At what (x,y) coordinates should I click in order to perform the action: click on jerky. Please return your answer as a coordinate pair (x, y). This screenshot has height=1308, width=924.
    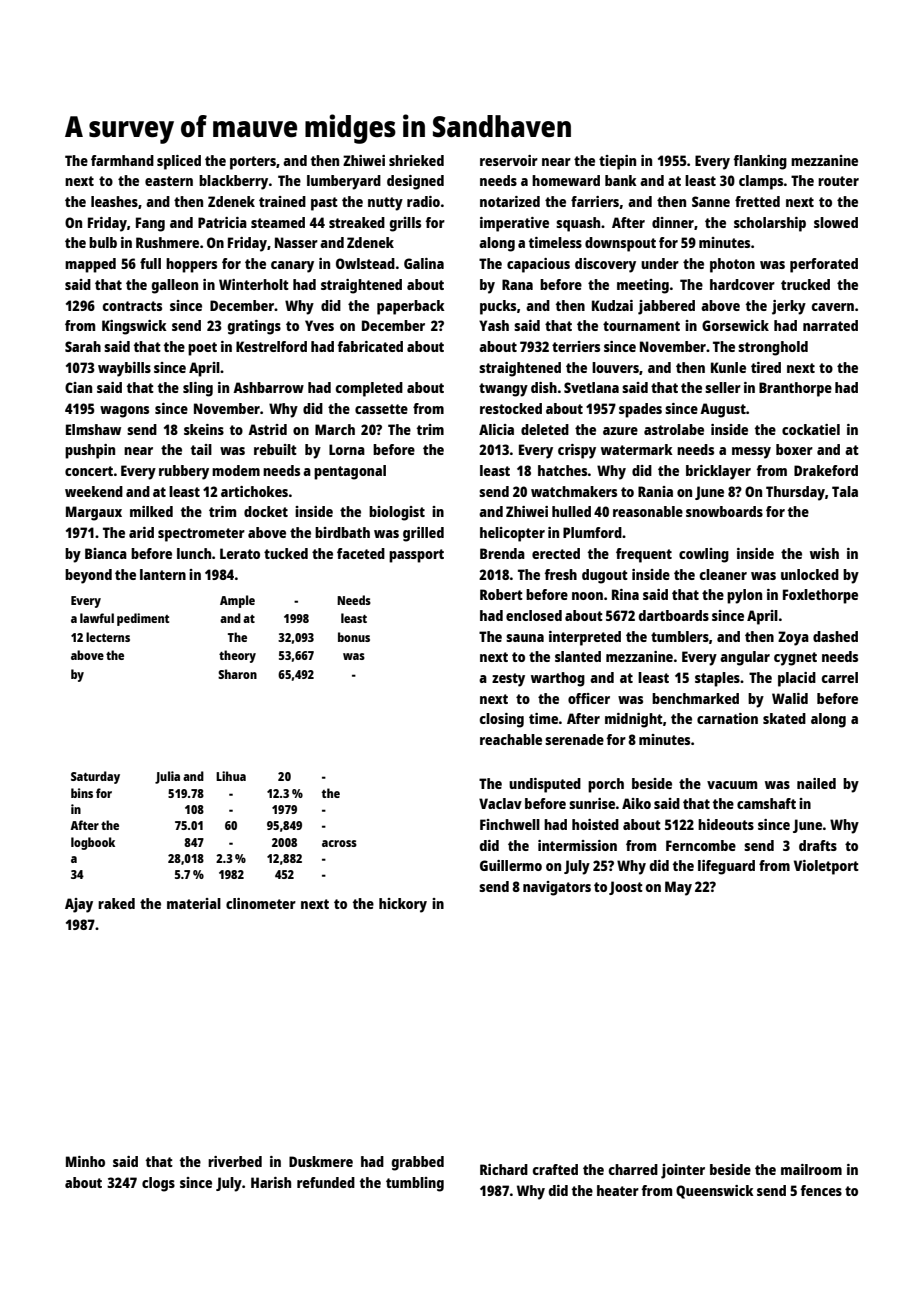
    Looking at the image, I should click on (789, 307).
